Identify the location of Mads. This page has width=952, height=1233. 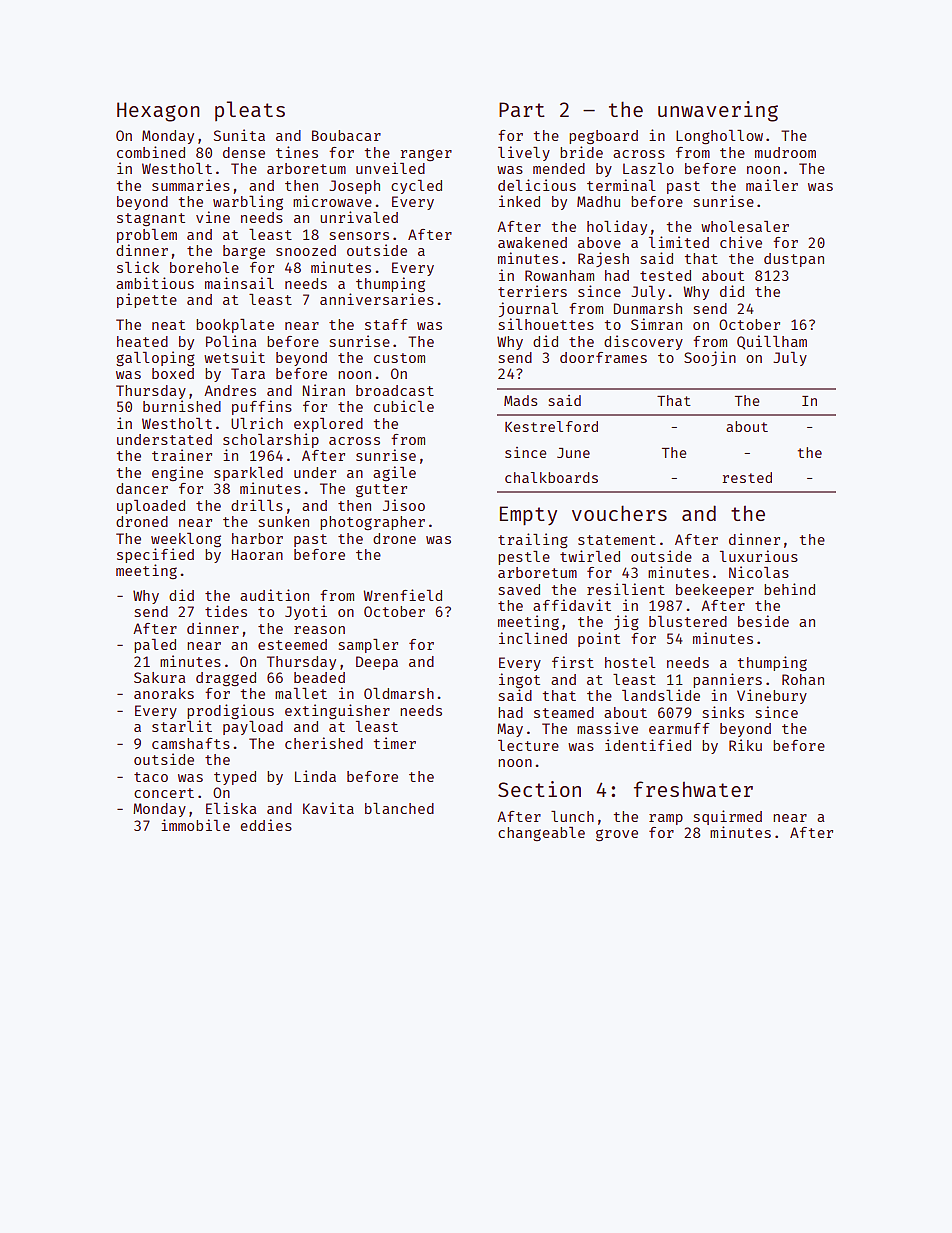
(520, 400).
